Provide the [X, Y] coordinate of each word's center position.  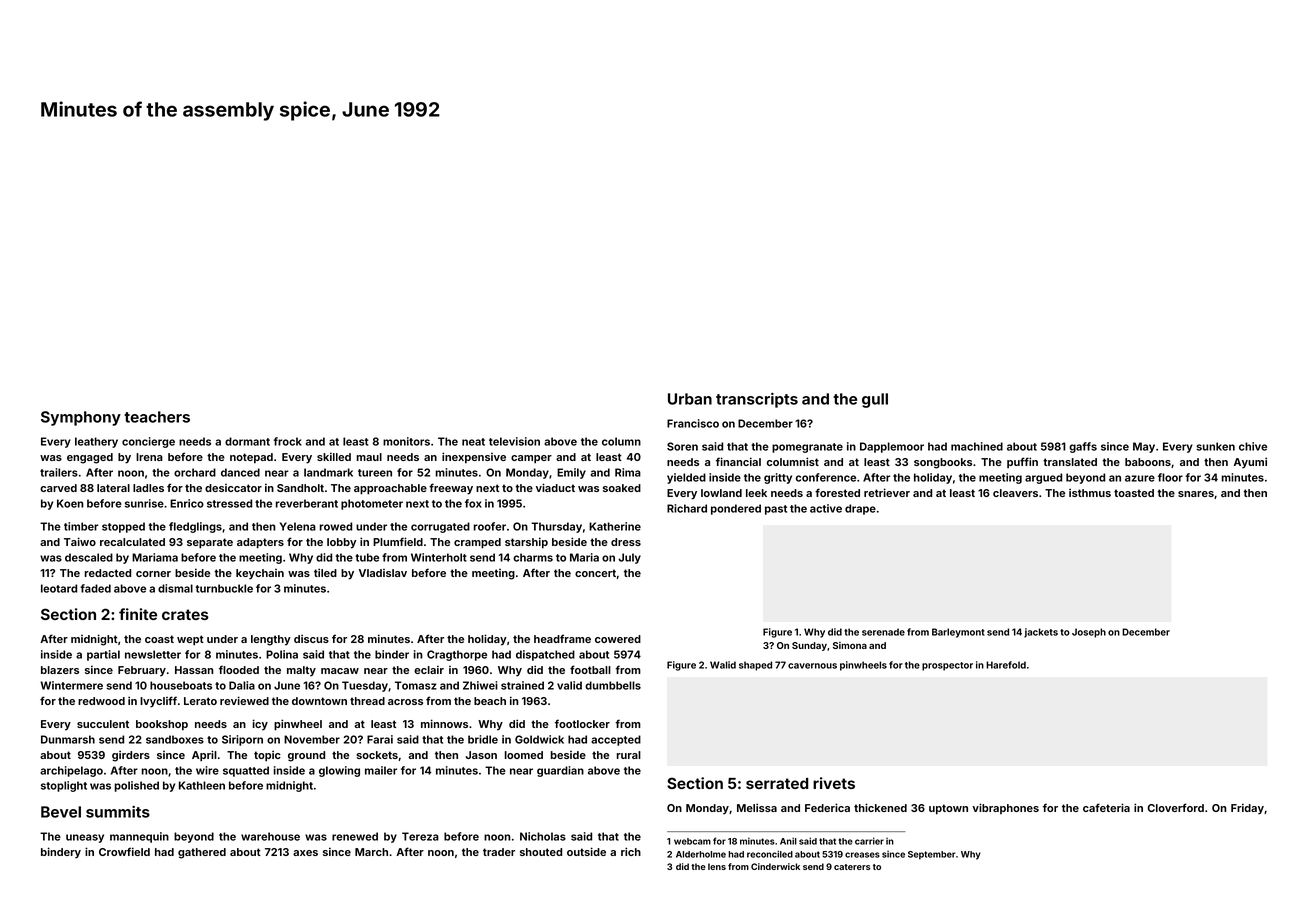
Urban [690, 399]
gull [875, 400]
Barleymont [958, 633]
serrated [777, 783]
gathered [202, 853]
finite [138, 614]
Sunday [809, 646]
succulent [103, 724]
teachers [157, 417]
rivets [834, 783]
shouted [541, 852]
